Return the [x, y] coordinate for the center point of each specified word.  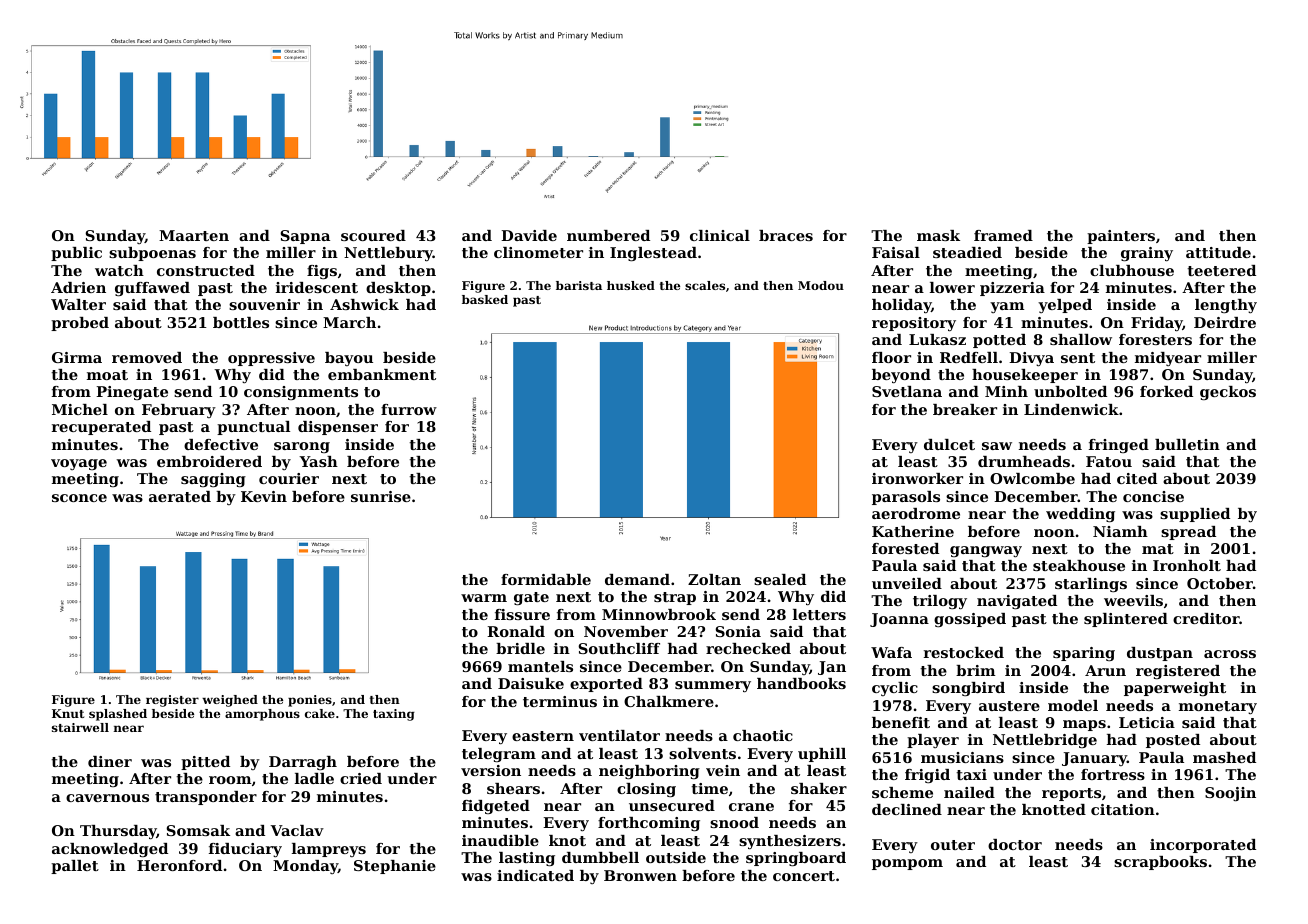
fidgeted [496, 807]
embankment [382, 374]
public [76, 254]
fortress [1113, 774]
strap [675, 598]
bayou [349, 359]
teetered [1221, 270]
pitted [205, 763]
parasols [906, 498]
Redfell [969, 357]
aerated [180, 496]
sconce [79, 498]
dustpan [1160, 654]
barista [579, 285]
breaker [965, 409]
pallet [75, 867]
